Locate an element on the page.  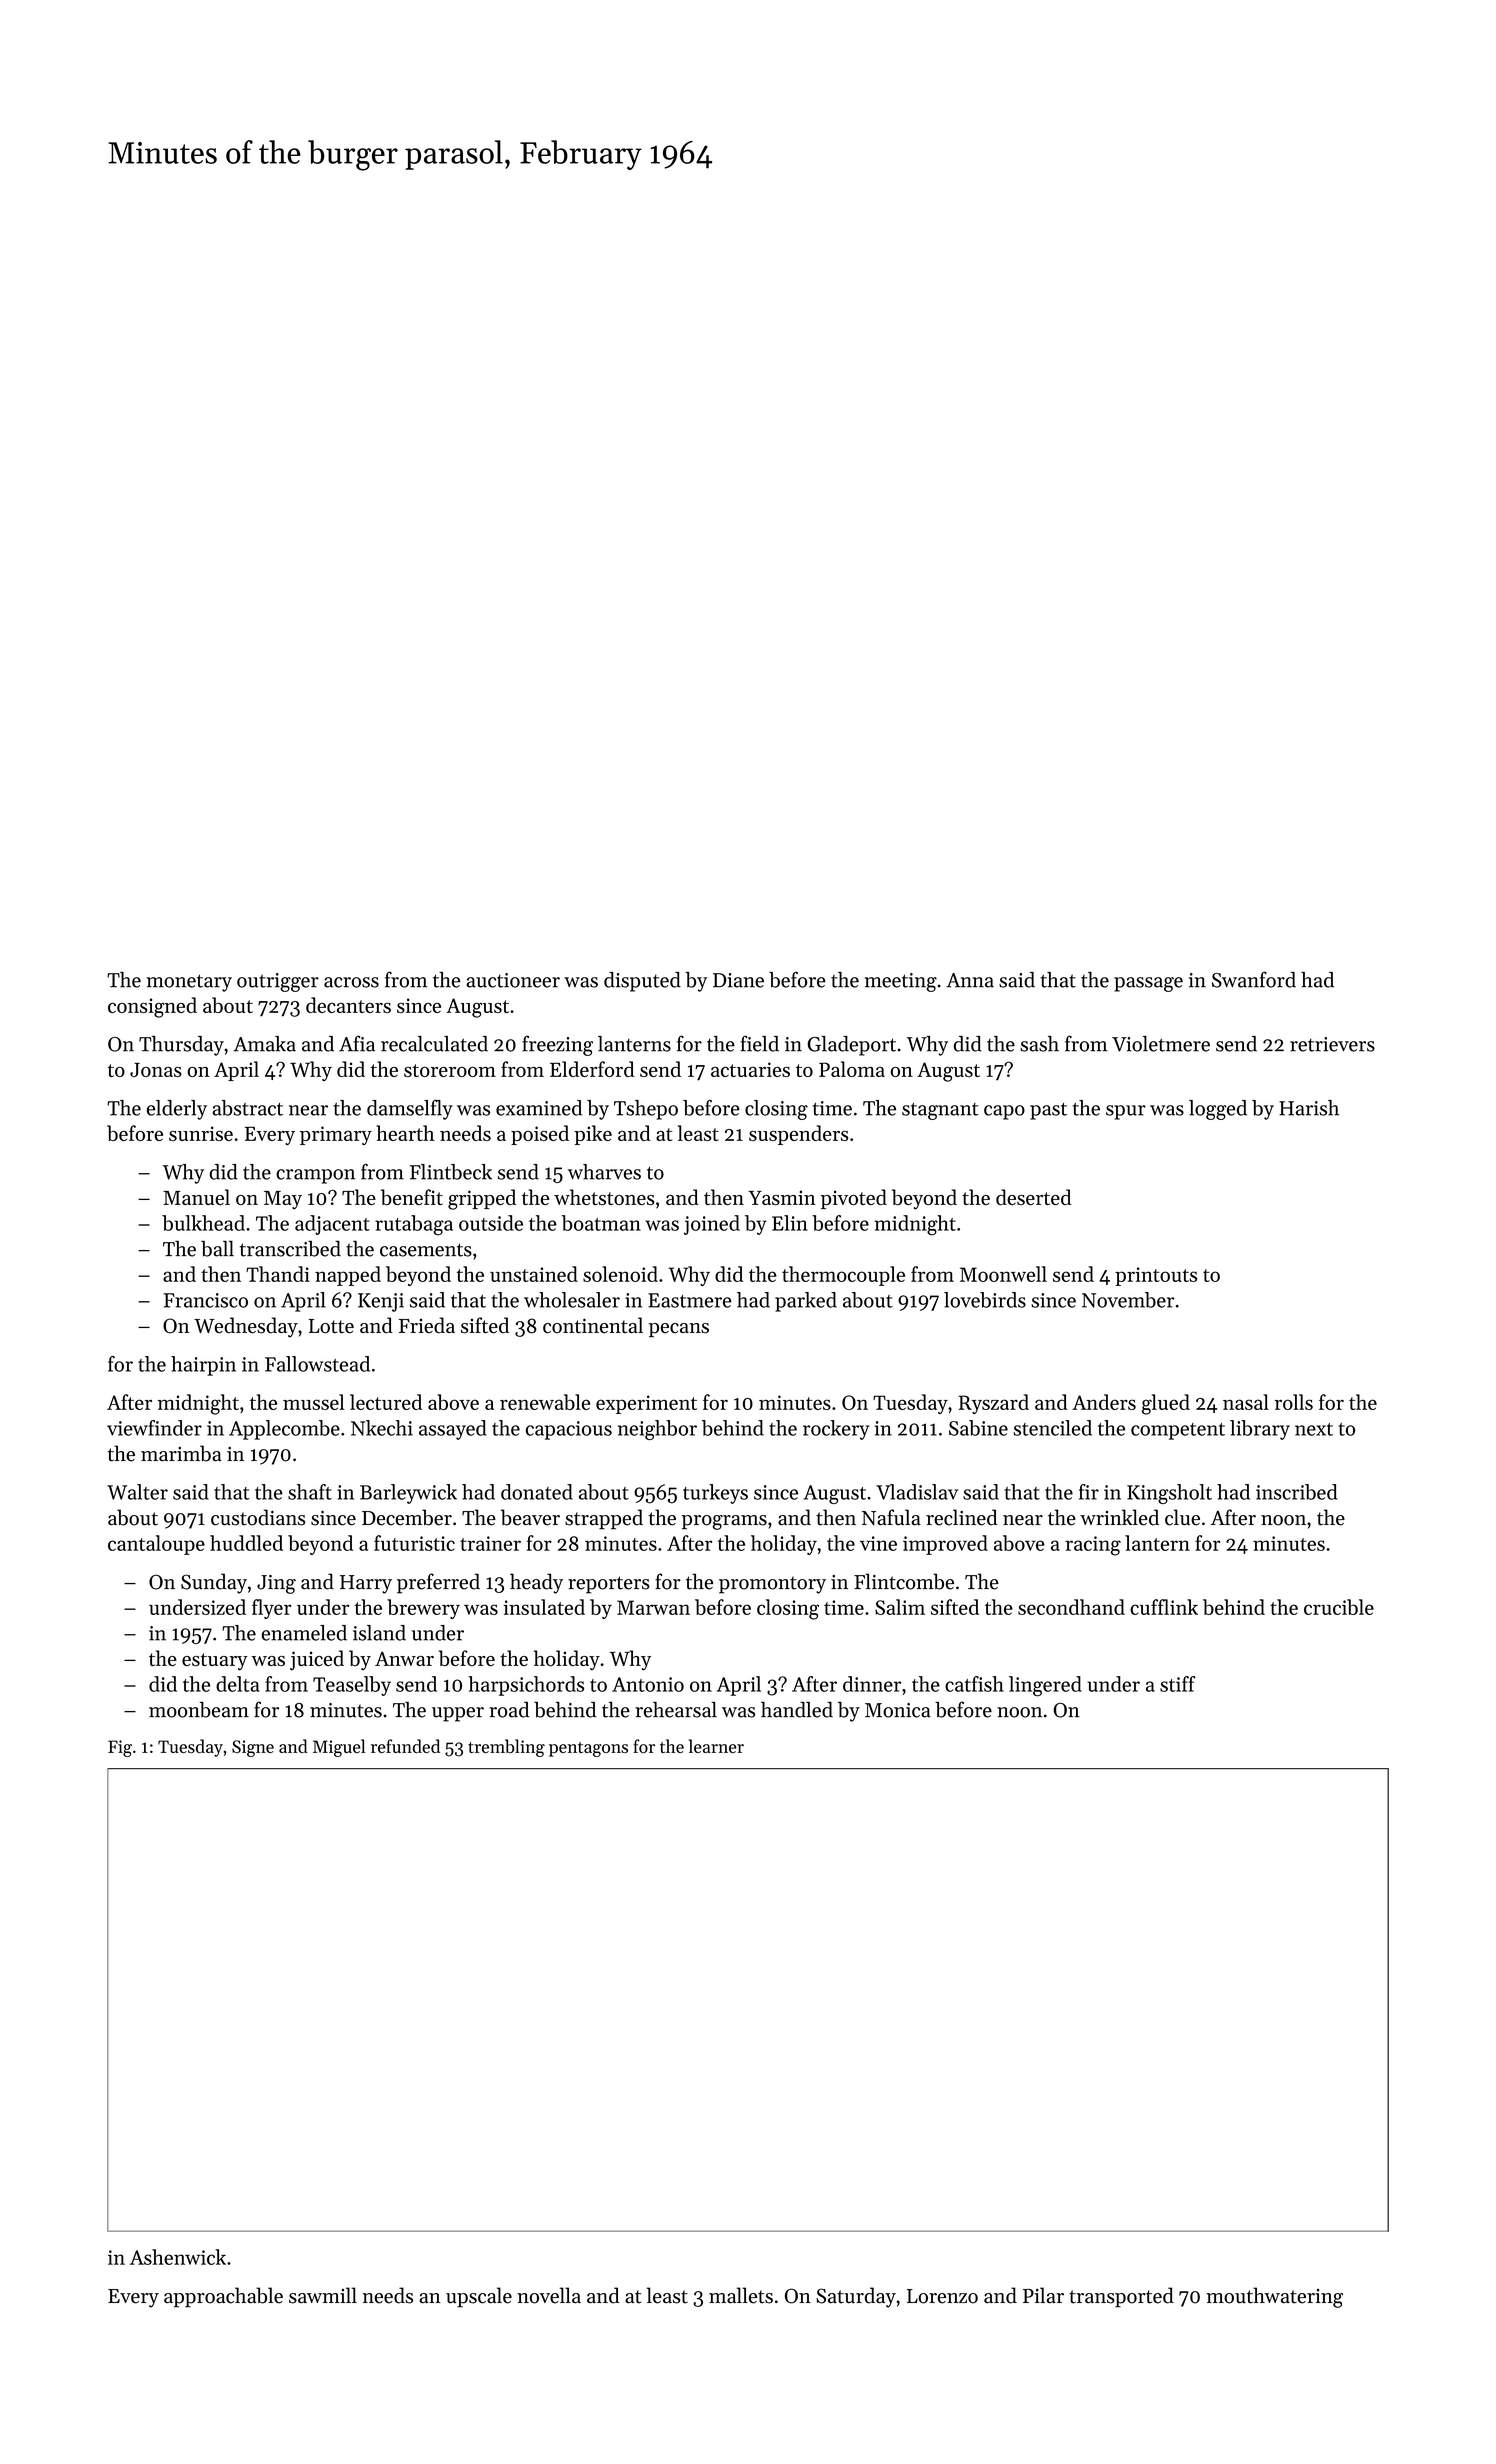
Swanford is located at coordinates (1254, 979).
